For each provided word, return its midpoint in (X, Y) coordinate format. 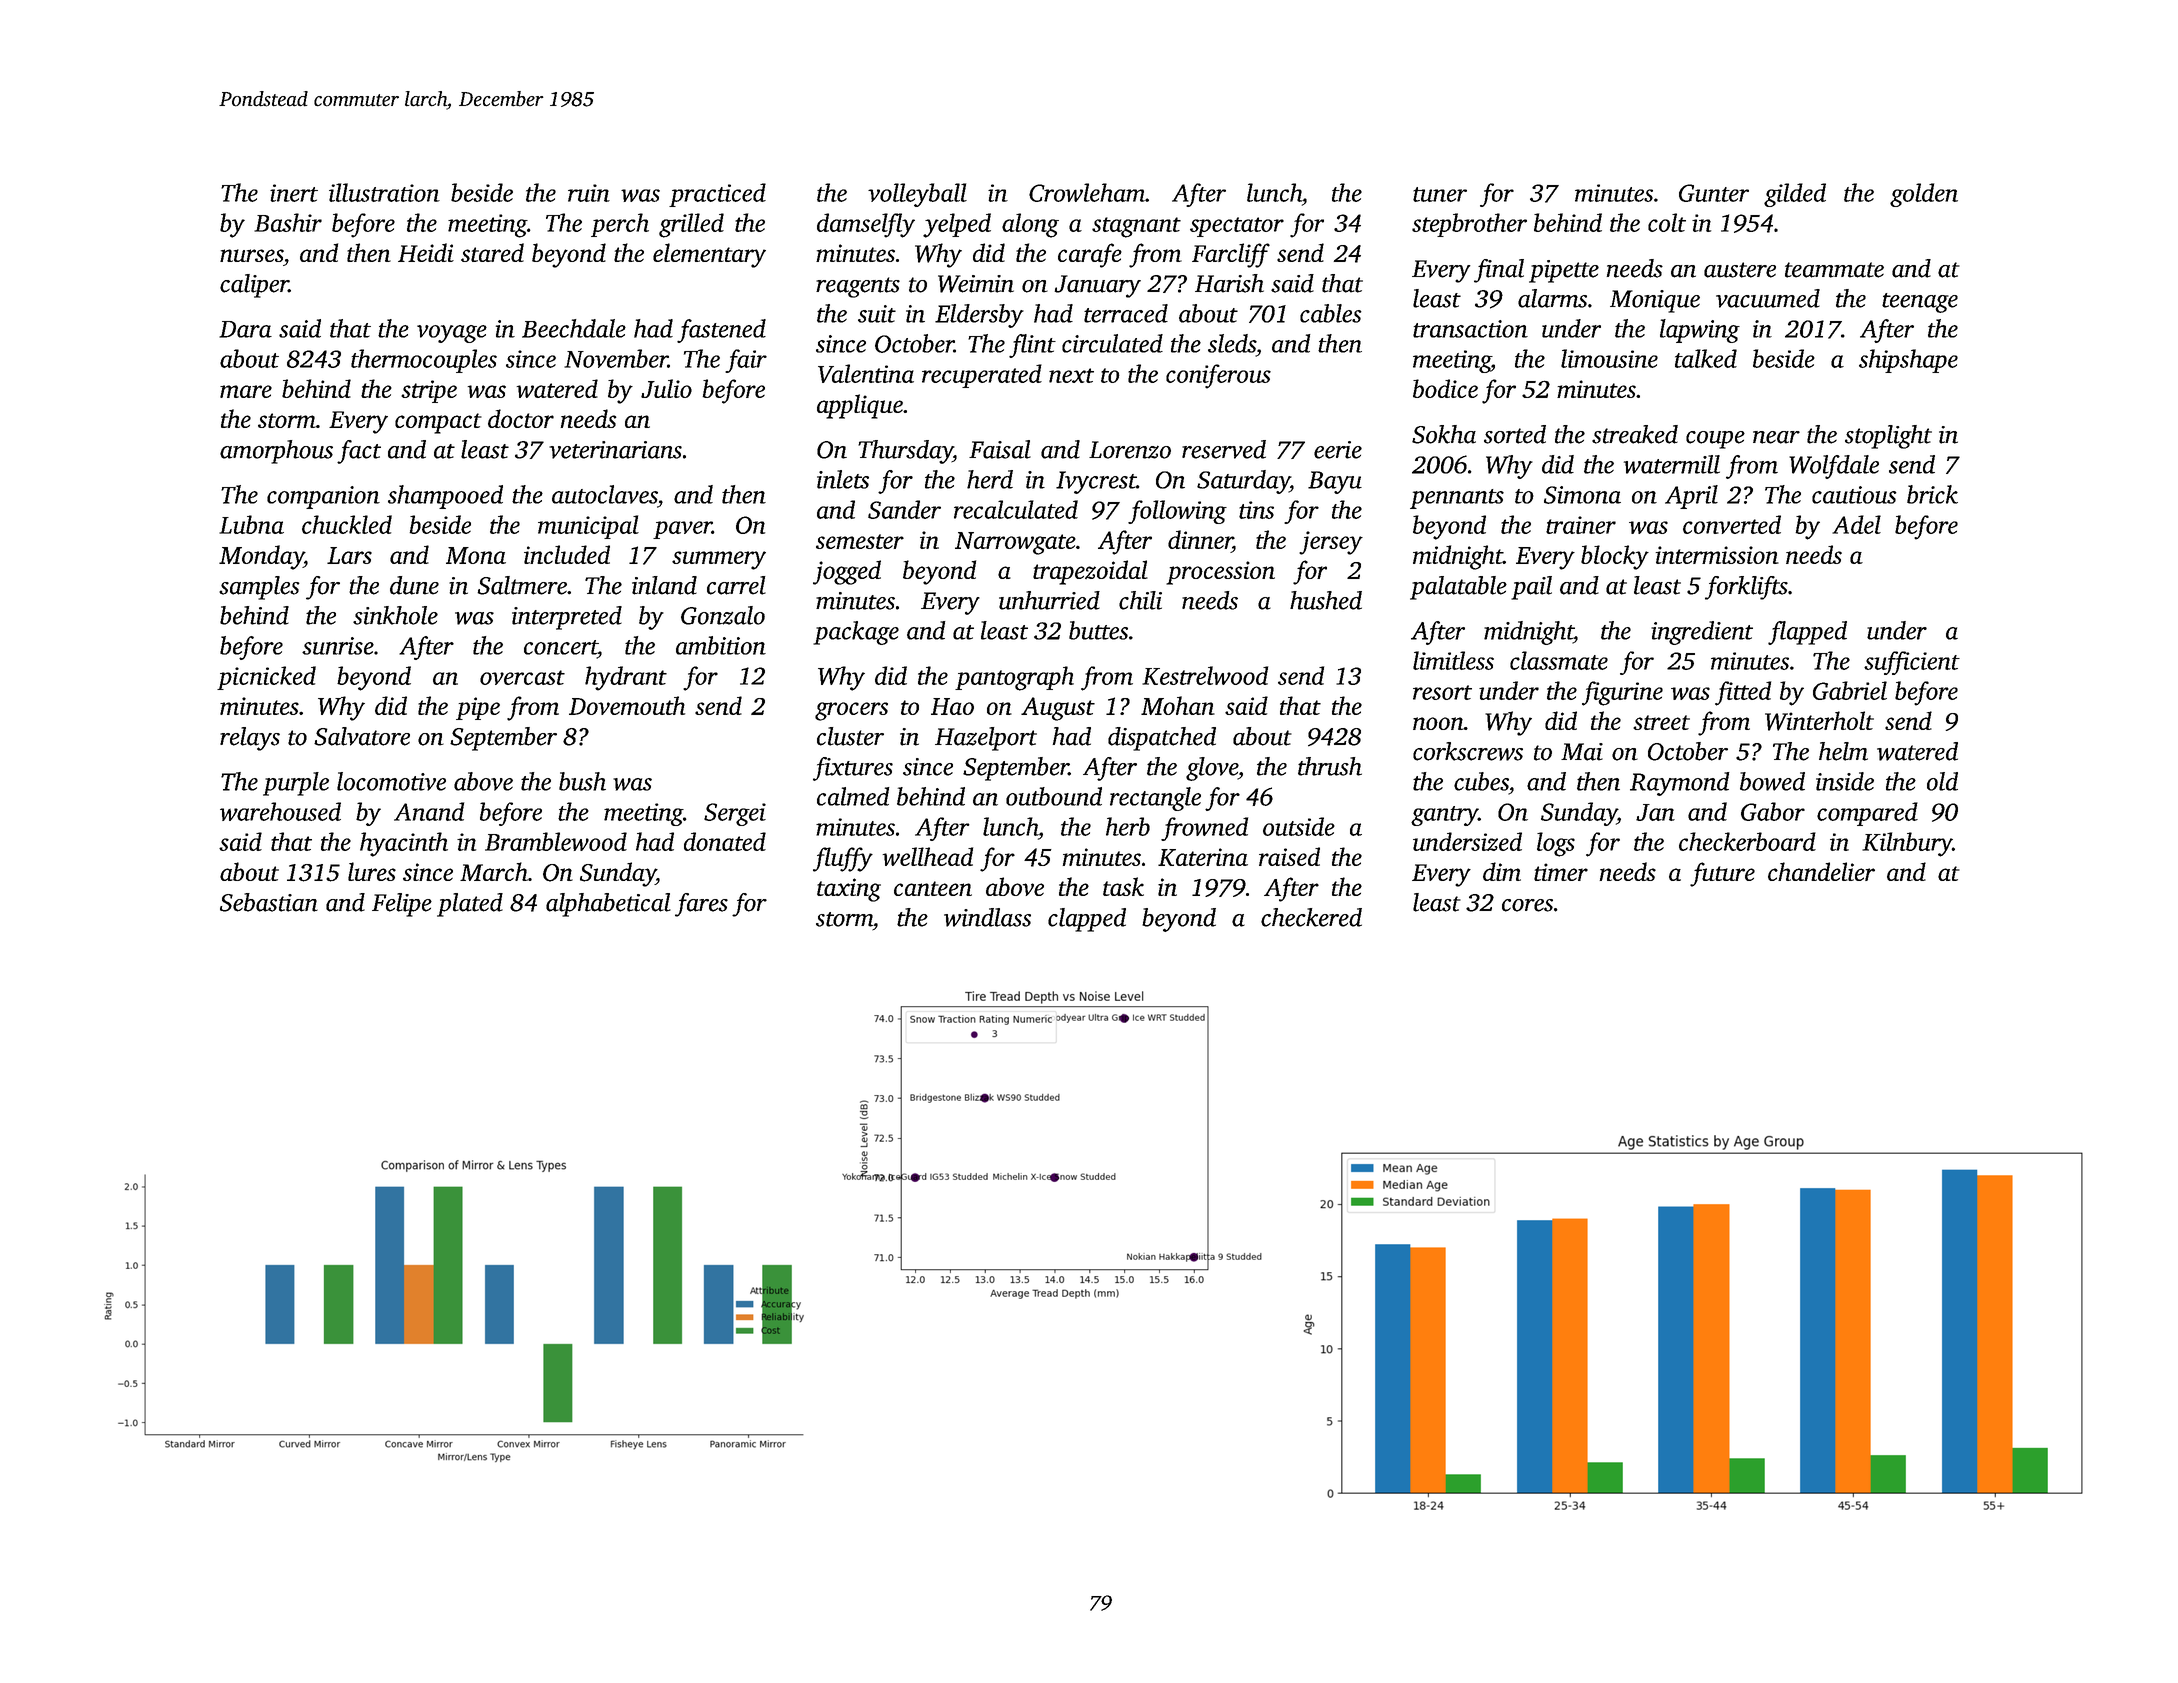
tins (1256, 510)
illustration (384, 192)
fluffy (843, 859)
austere (1740, 270)
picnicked (266, 678)
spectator (1237, 227)
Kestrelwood (1205, 675)
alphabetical (608, 905)
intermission (1717, 555)
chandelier (1821, 871)
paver (682, 530)
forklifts (1746, 588)
